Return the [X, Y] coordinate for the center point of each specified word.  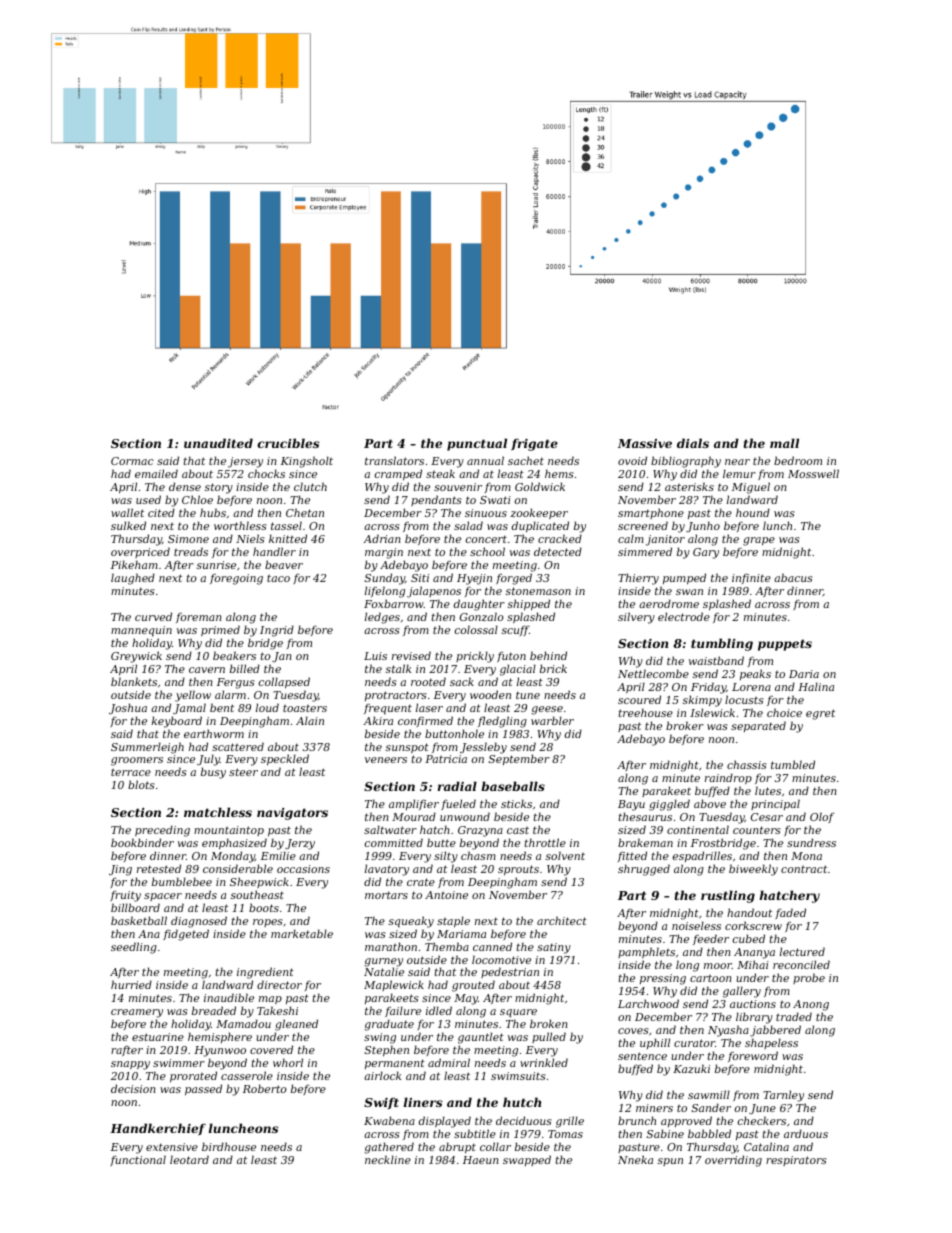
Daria [804, 674]
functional [138, 1160]
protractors [396, 696]
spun [670, 1162]
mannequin [141, 631]
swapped [527, 1160]
